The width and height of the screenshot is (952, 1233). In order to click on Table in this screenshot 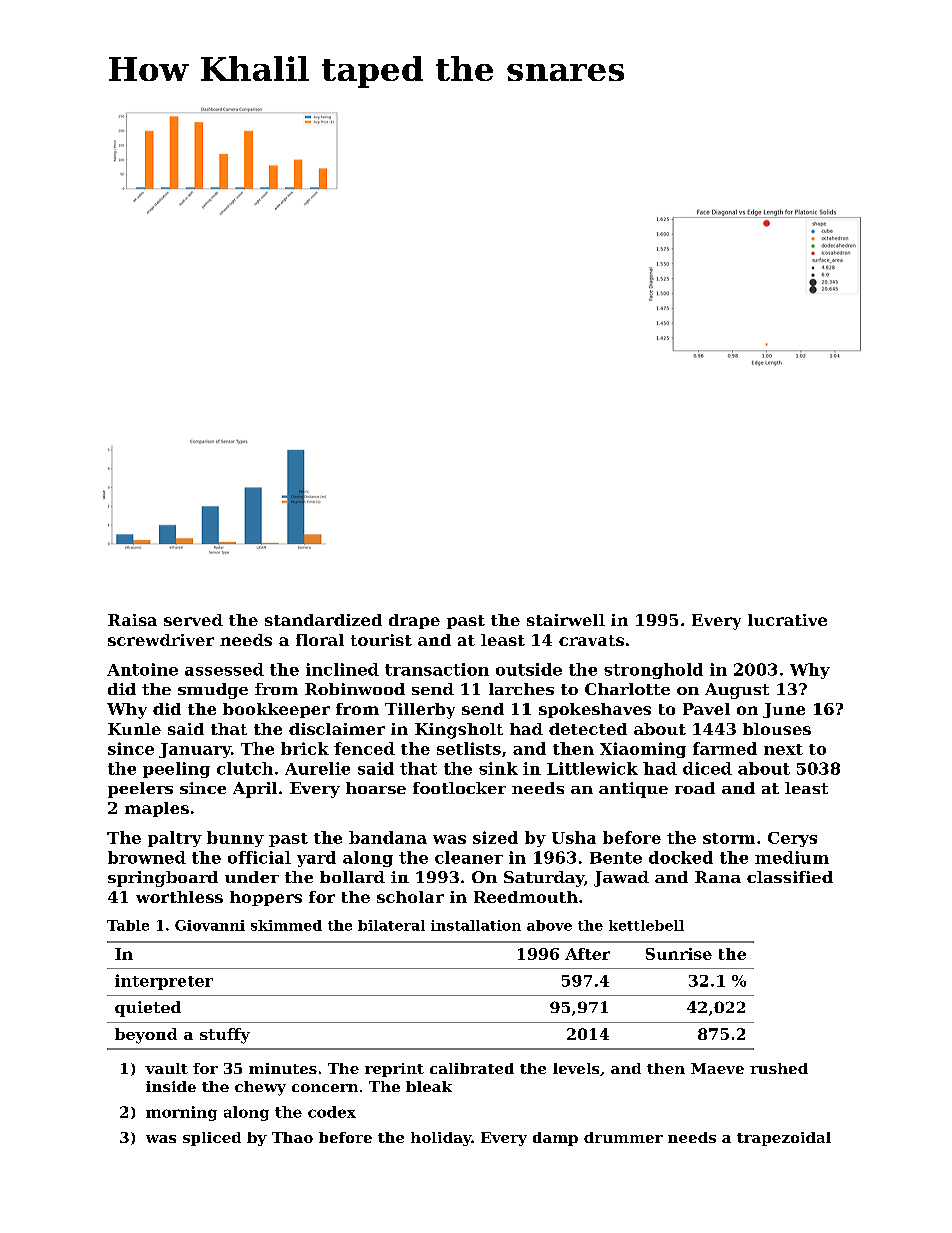, I will do `click(128, 925)`.
